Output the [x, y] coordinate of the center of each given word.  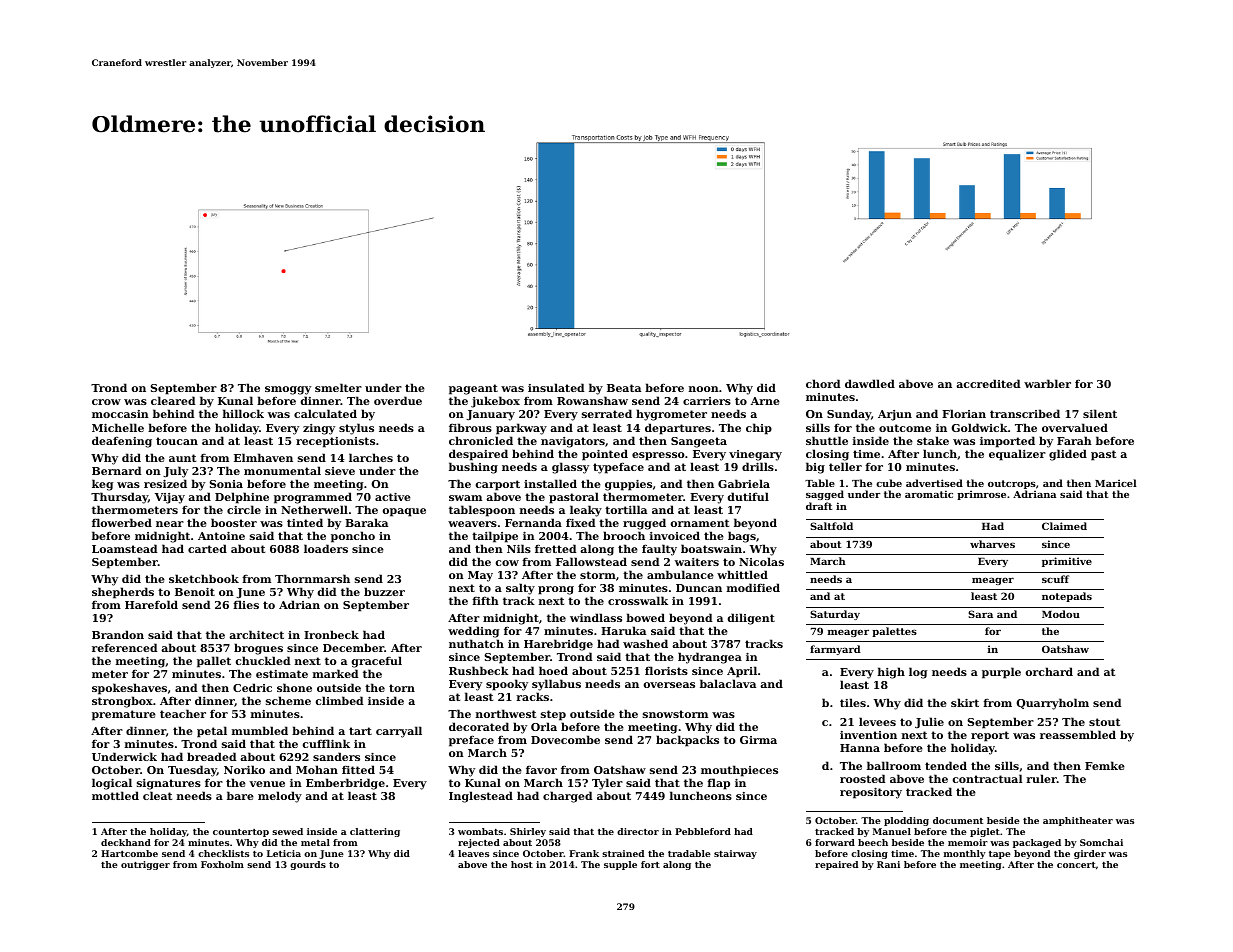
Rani [888, 864]
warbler [1047, 383]
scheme [288, 700]
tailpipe [495, 537]
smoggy [288, 390]
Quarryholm [1053, 704]
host [522, 864]
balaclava [728, 683]
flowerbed [122, 522]
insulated [556, 387]
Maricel [1116, 483]
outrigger [145, 865]
